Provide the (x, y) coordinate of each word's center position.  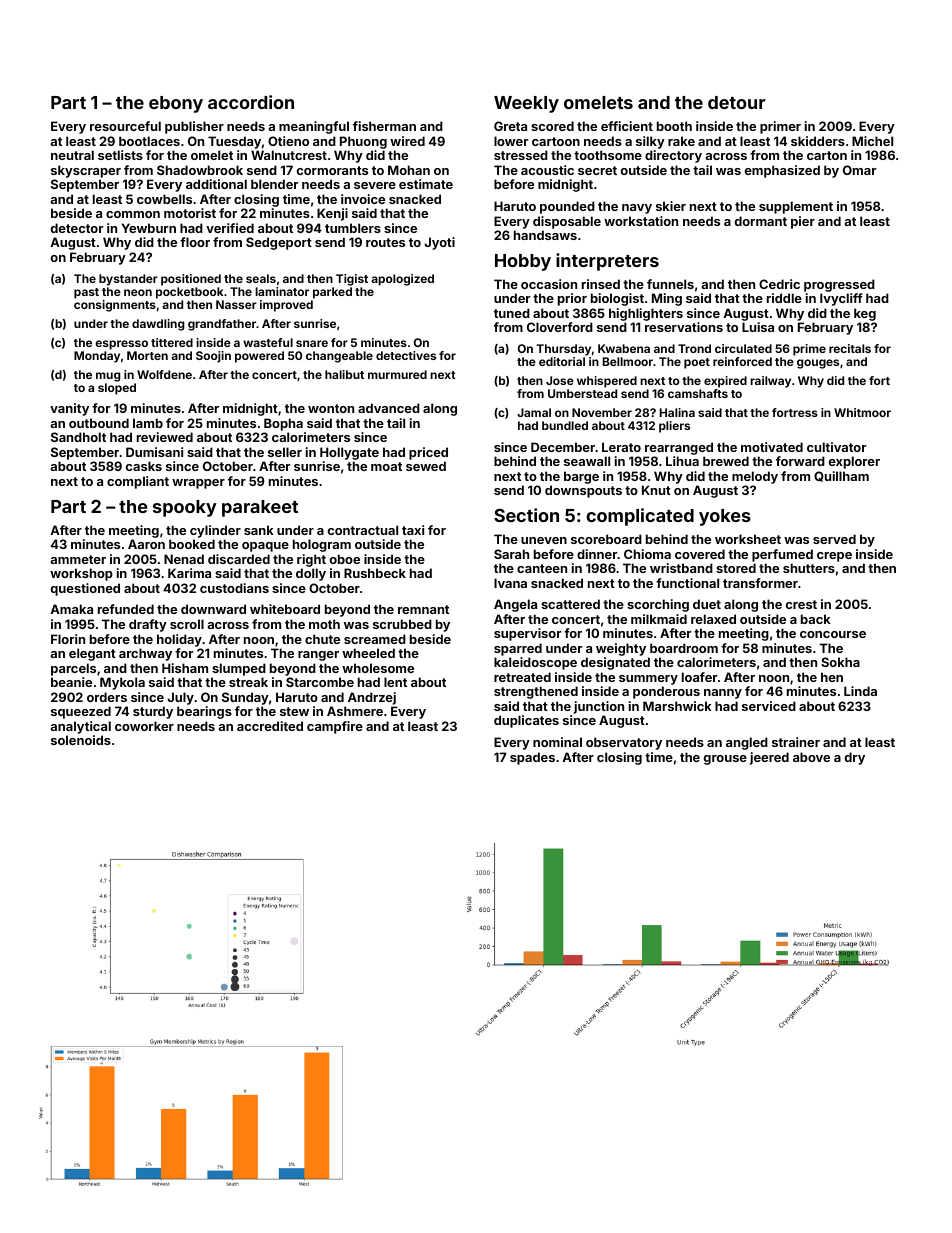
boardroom (684, 648)
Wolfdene (164, 374)
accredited (270, 726)
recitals (850, 348)
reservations (684, 327)
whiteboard (285, 609)
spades (532, 758)
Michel (872, 141)
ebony (176, 104)
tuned (512, 313)
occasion (549, 284)
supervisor (528, 634)
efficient (627, 126)
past (86, 293)
